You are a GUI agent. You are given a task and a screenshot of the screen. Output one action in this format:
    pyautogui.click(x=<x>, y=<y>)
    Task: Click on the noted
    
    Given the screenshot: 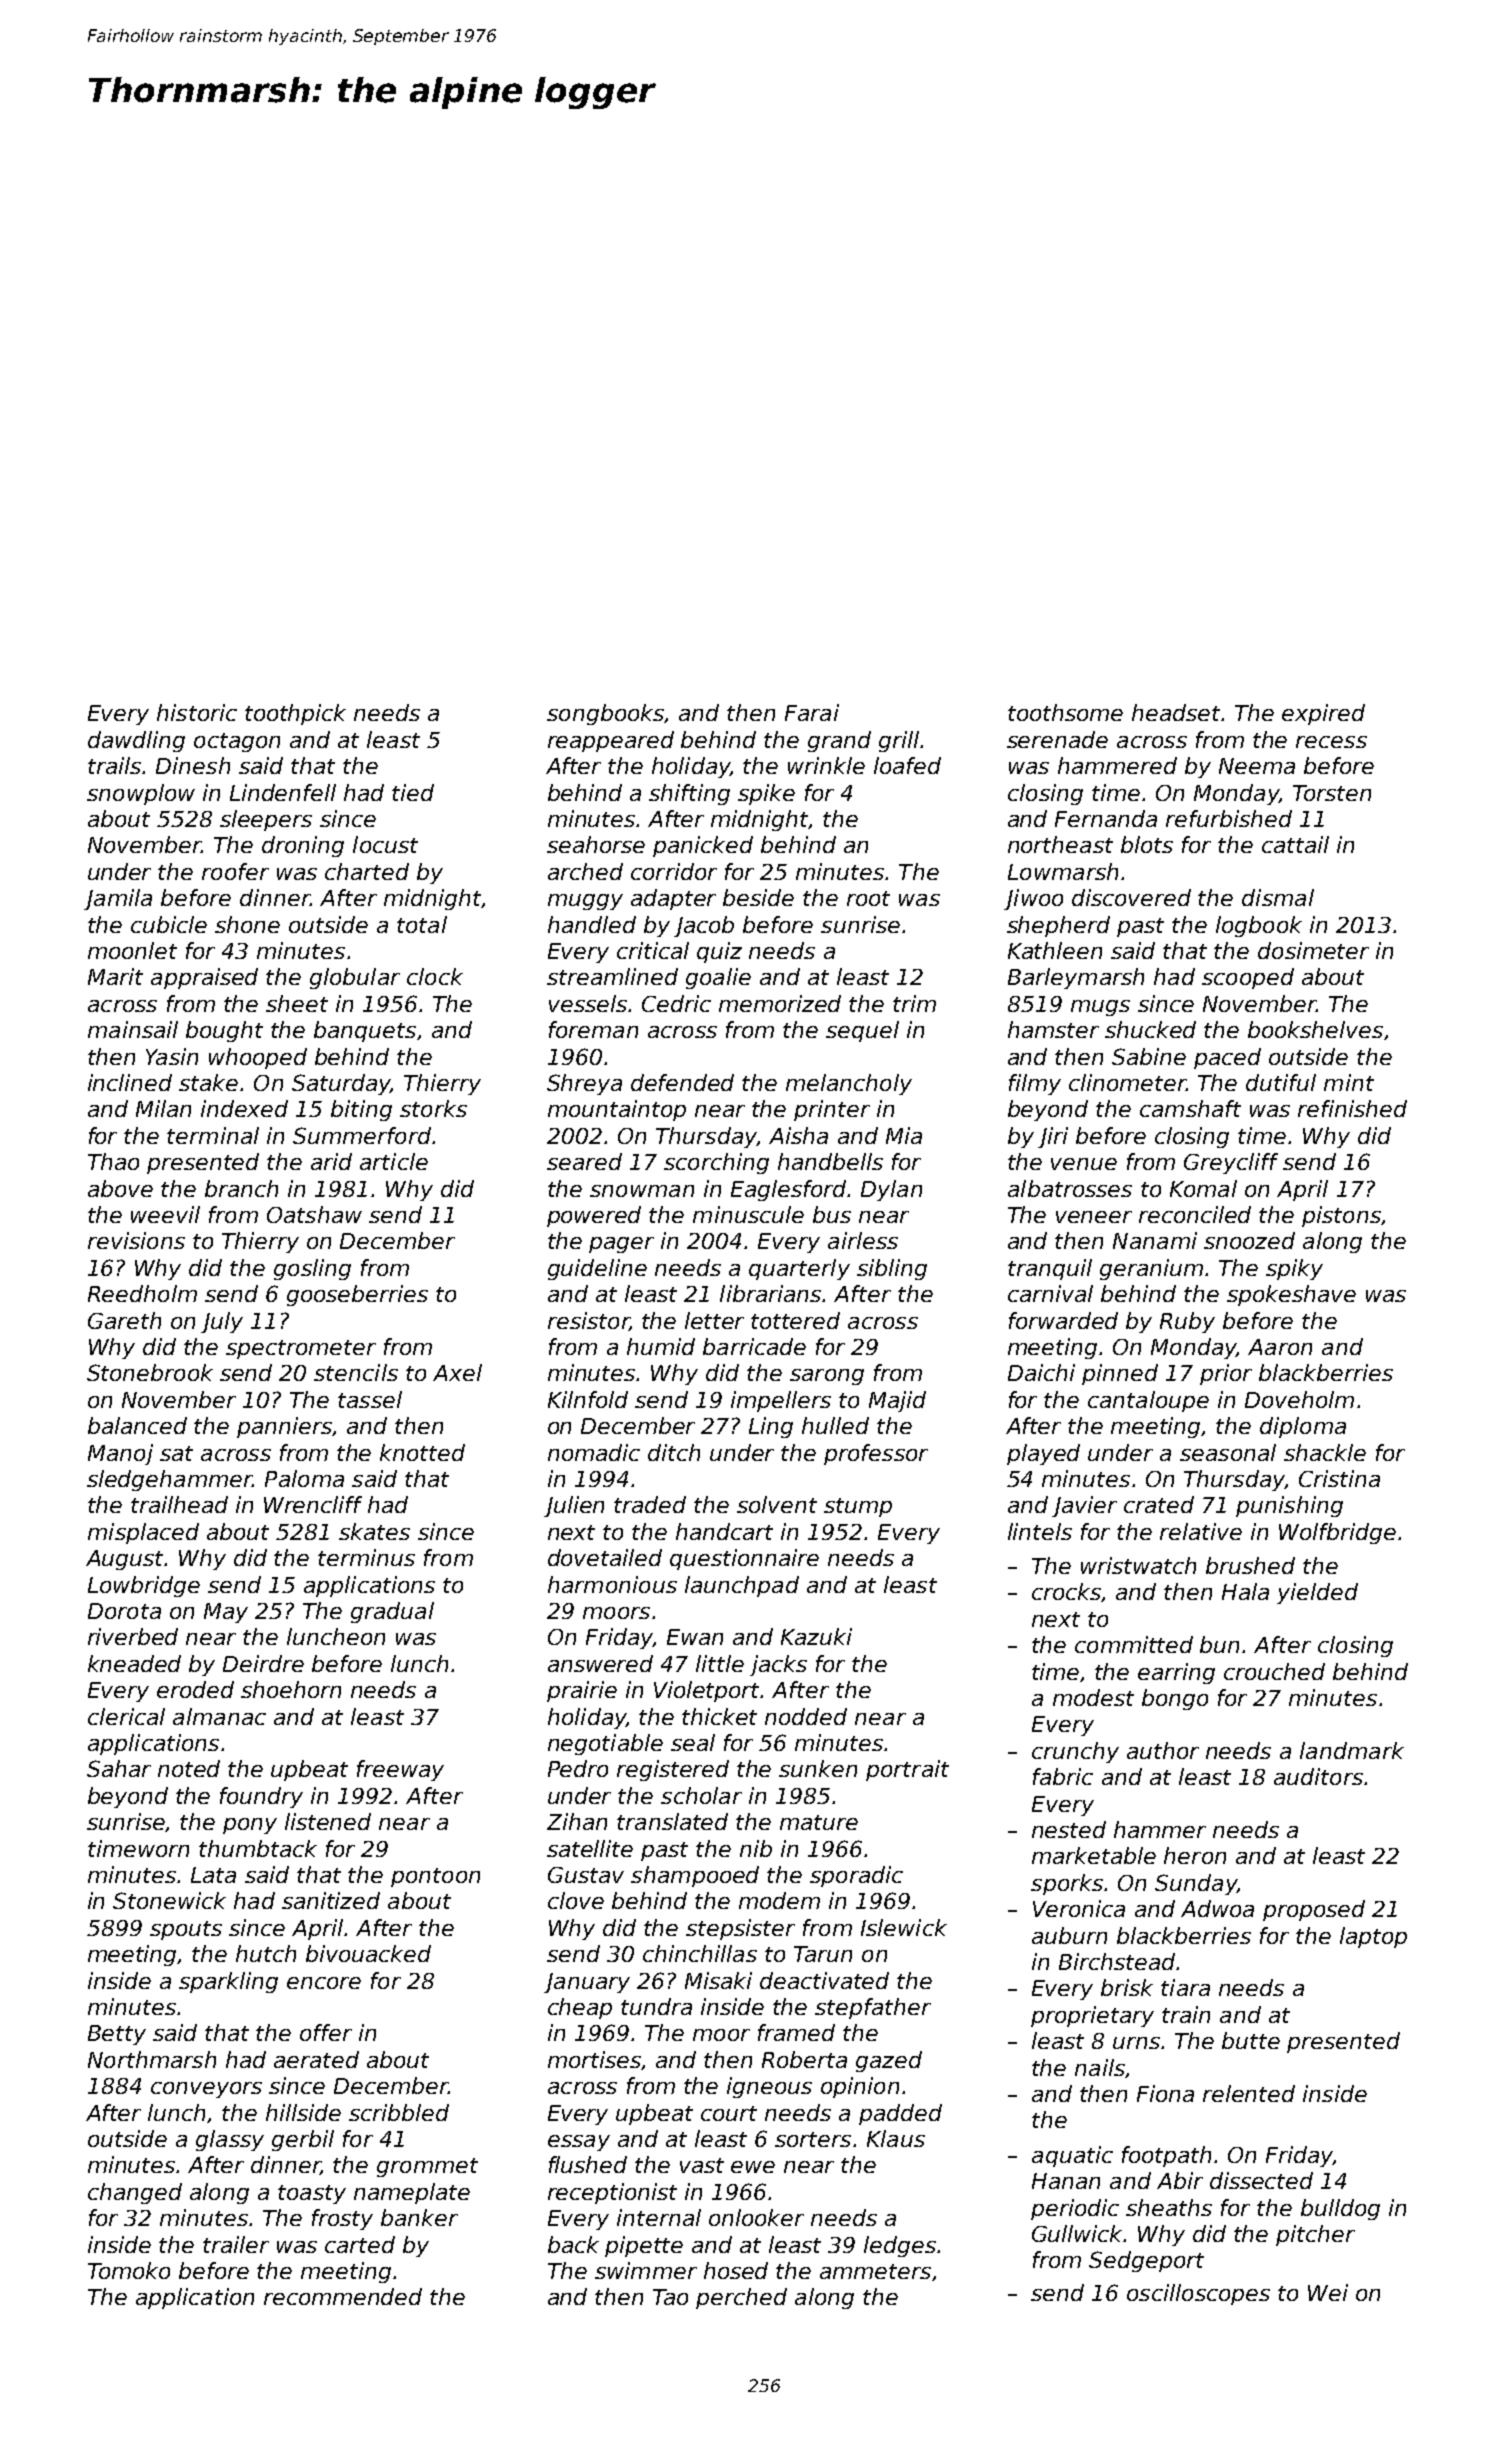 What is the action you would take?
    pyautogui.click(x=189, y=1768)
